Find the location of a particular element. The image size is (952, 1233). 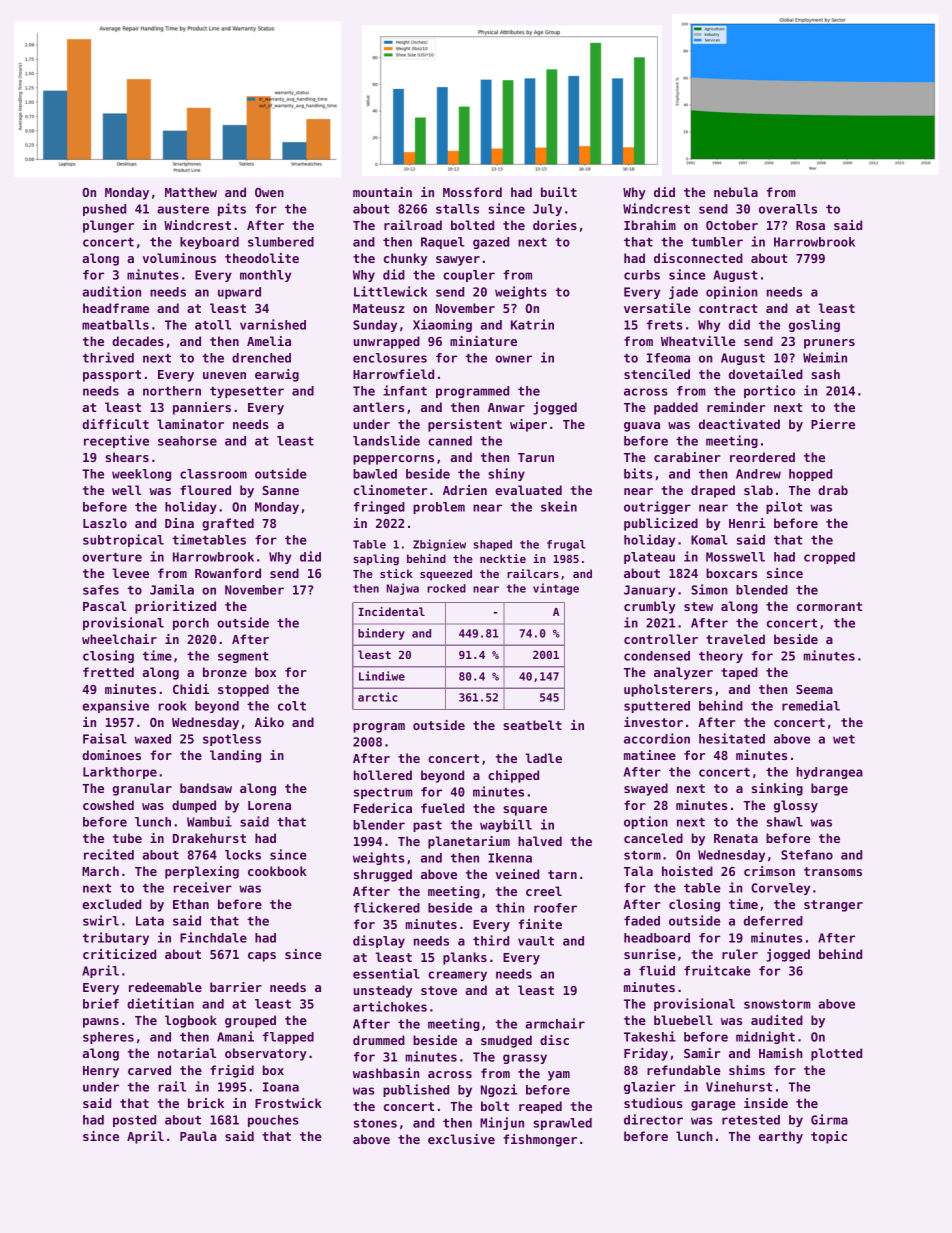

arctic is located at coordinates (378, 697).
